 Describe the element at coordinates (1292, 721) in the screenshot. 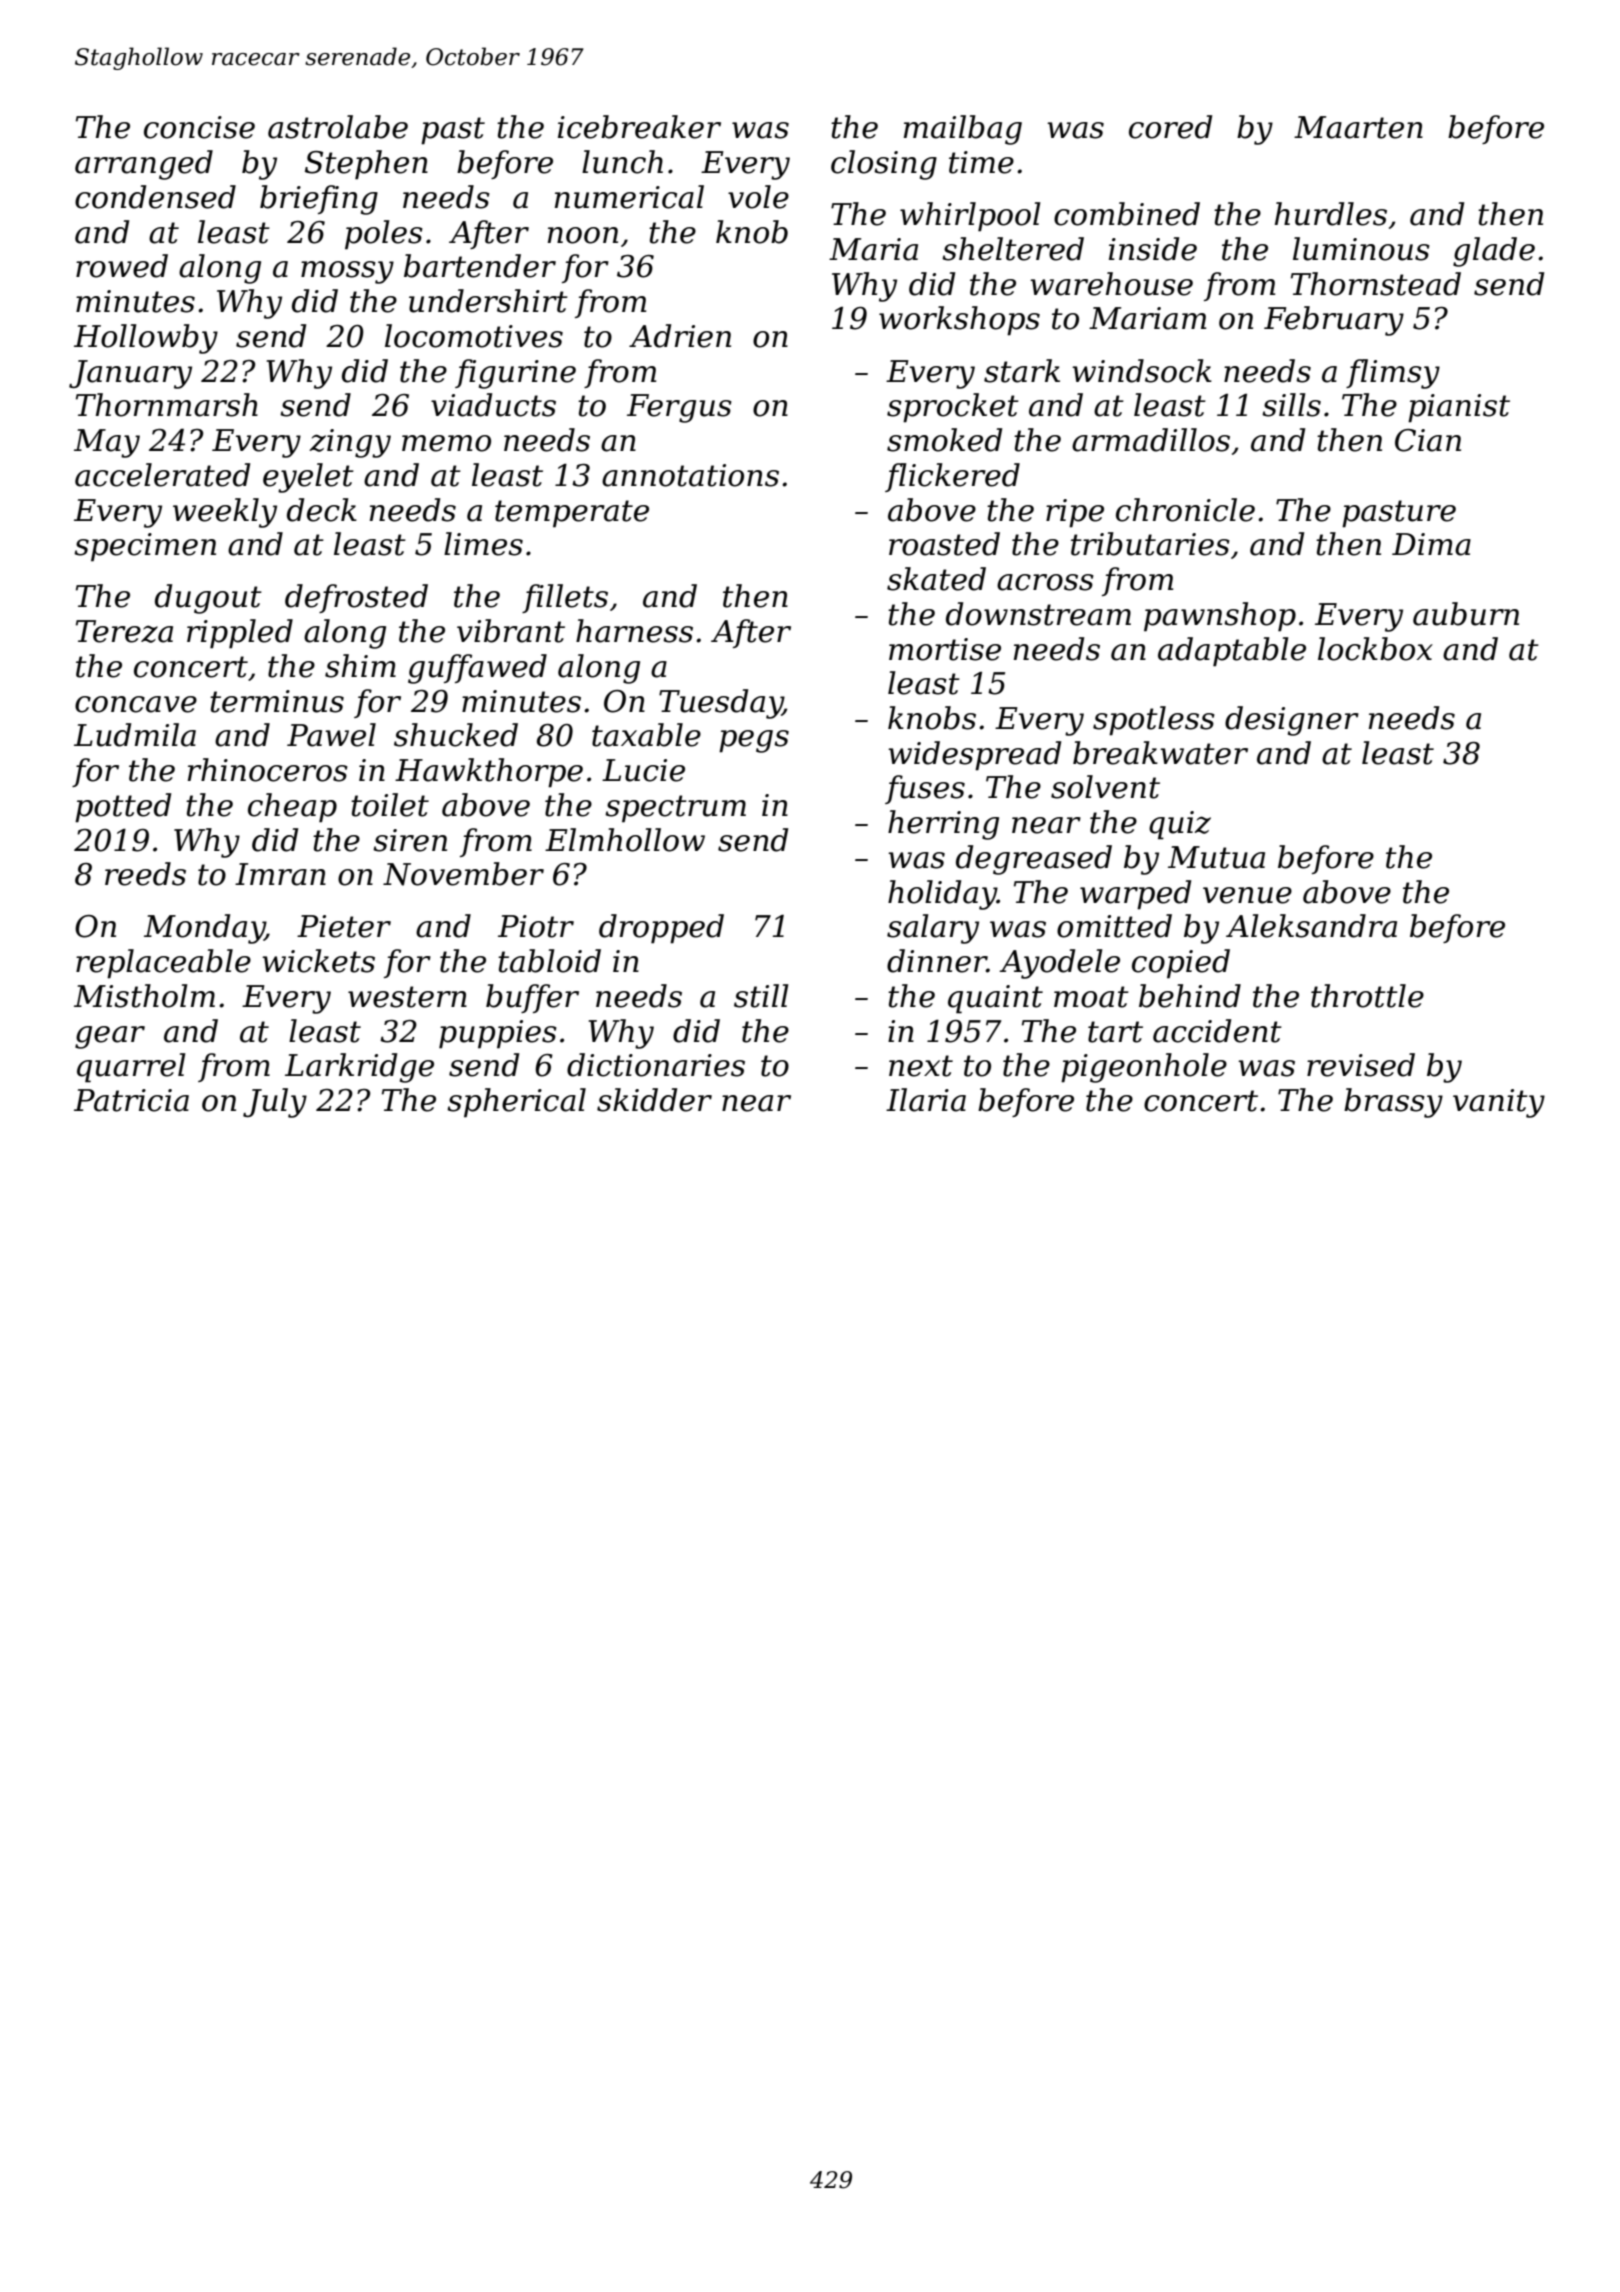

I see `designer` at that location.
